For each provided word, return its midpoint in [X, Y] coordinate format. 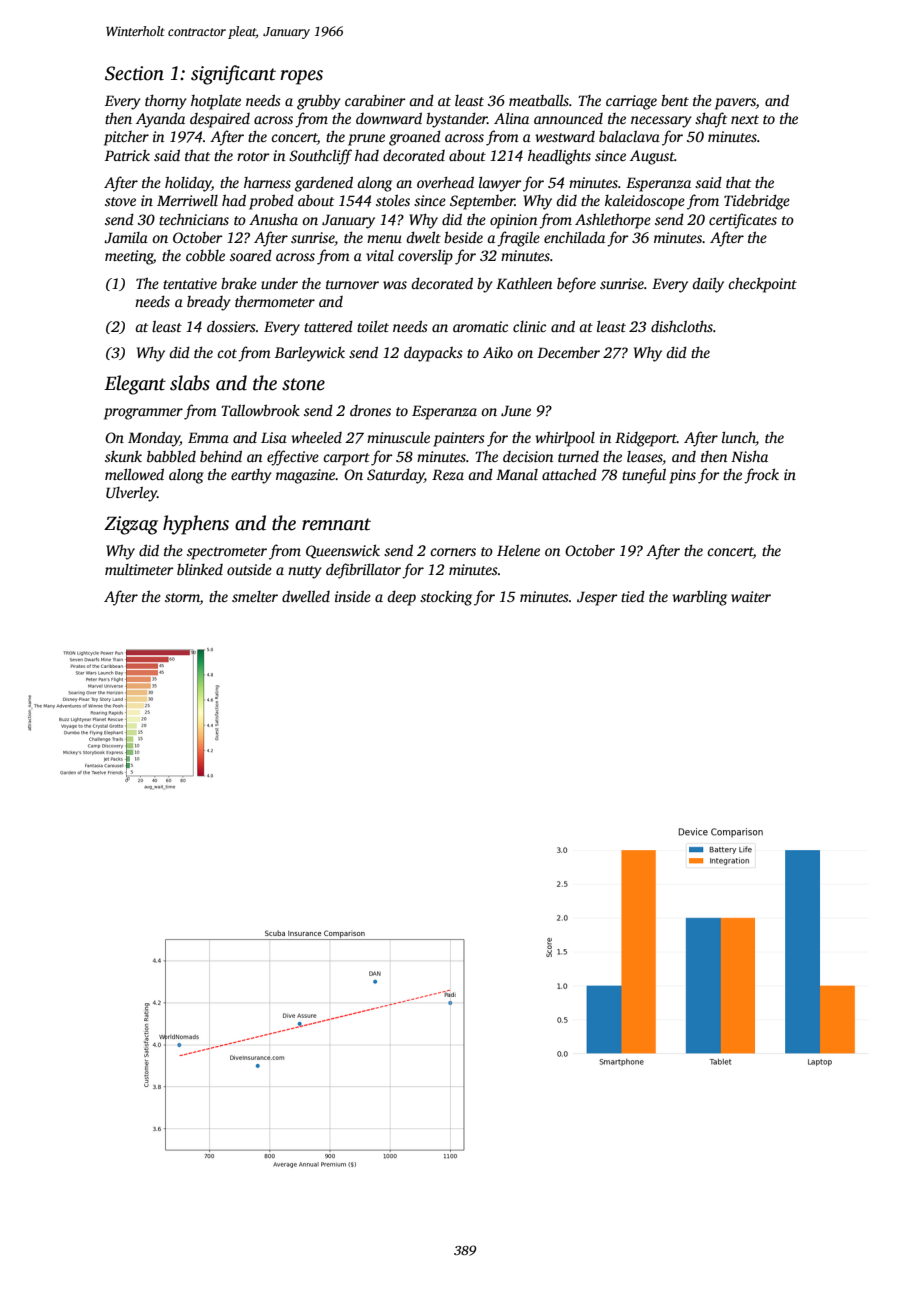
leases [645, 456]
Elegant [135, 385]
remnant [336, 524]
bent [675, 100]
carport [346, 459]
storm [182, 599]
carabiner [375, 100]
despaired [220, 120]
